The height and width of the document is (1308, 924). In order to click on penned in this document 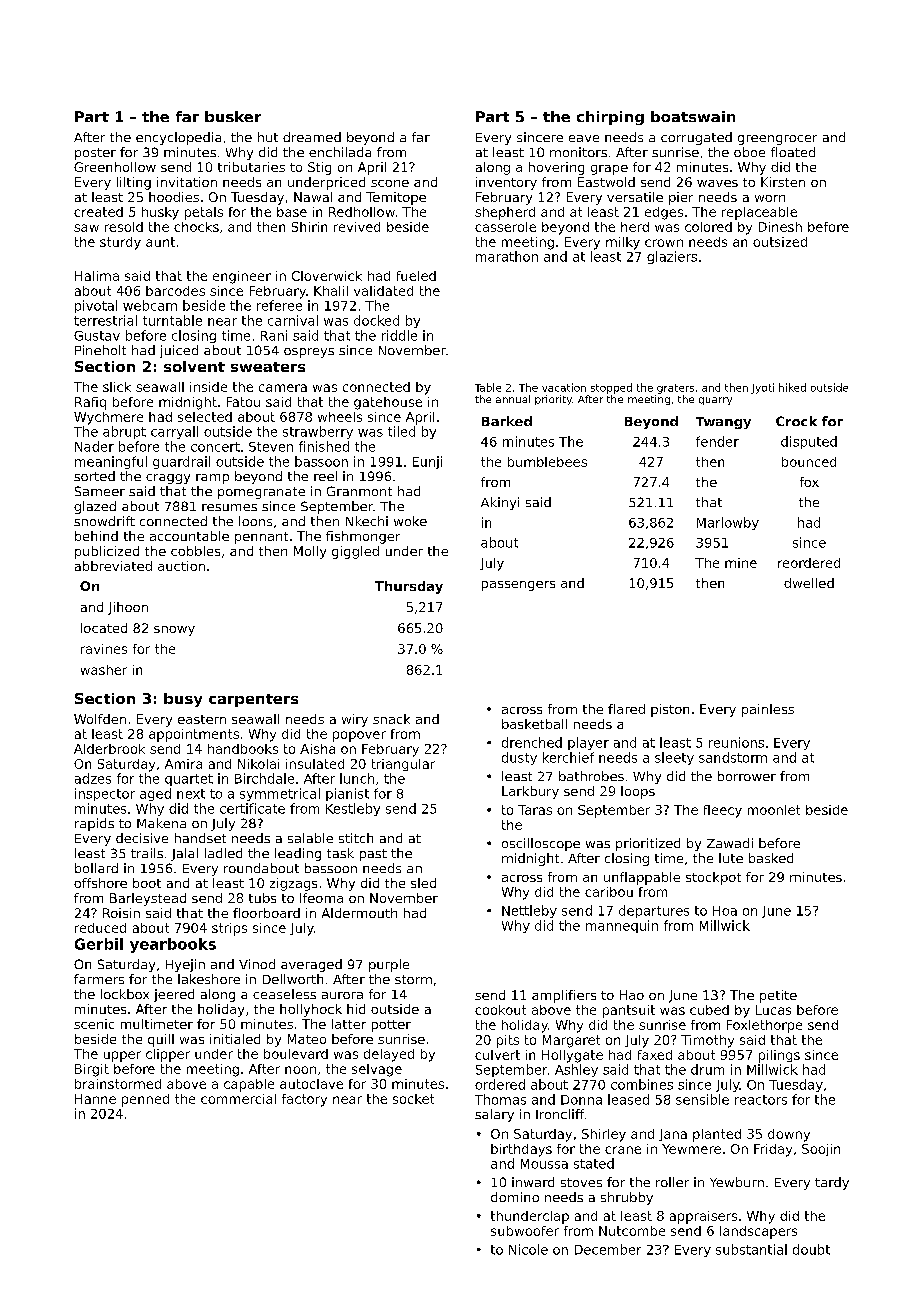, I will do `click(145, 1100)`.
